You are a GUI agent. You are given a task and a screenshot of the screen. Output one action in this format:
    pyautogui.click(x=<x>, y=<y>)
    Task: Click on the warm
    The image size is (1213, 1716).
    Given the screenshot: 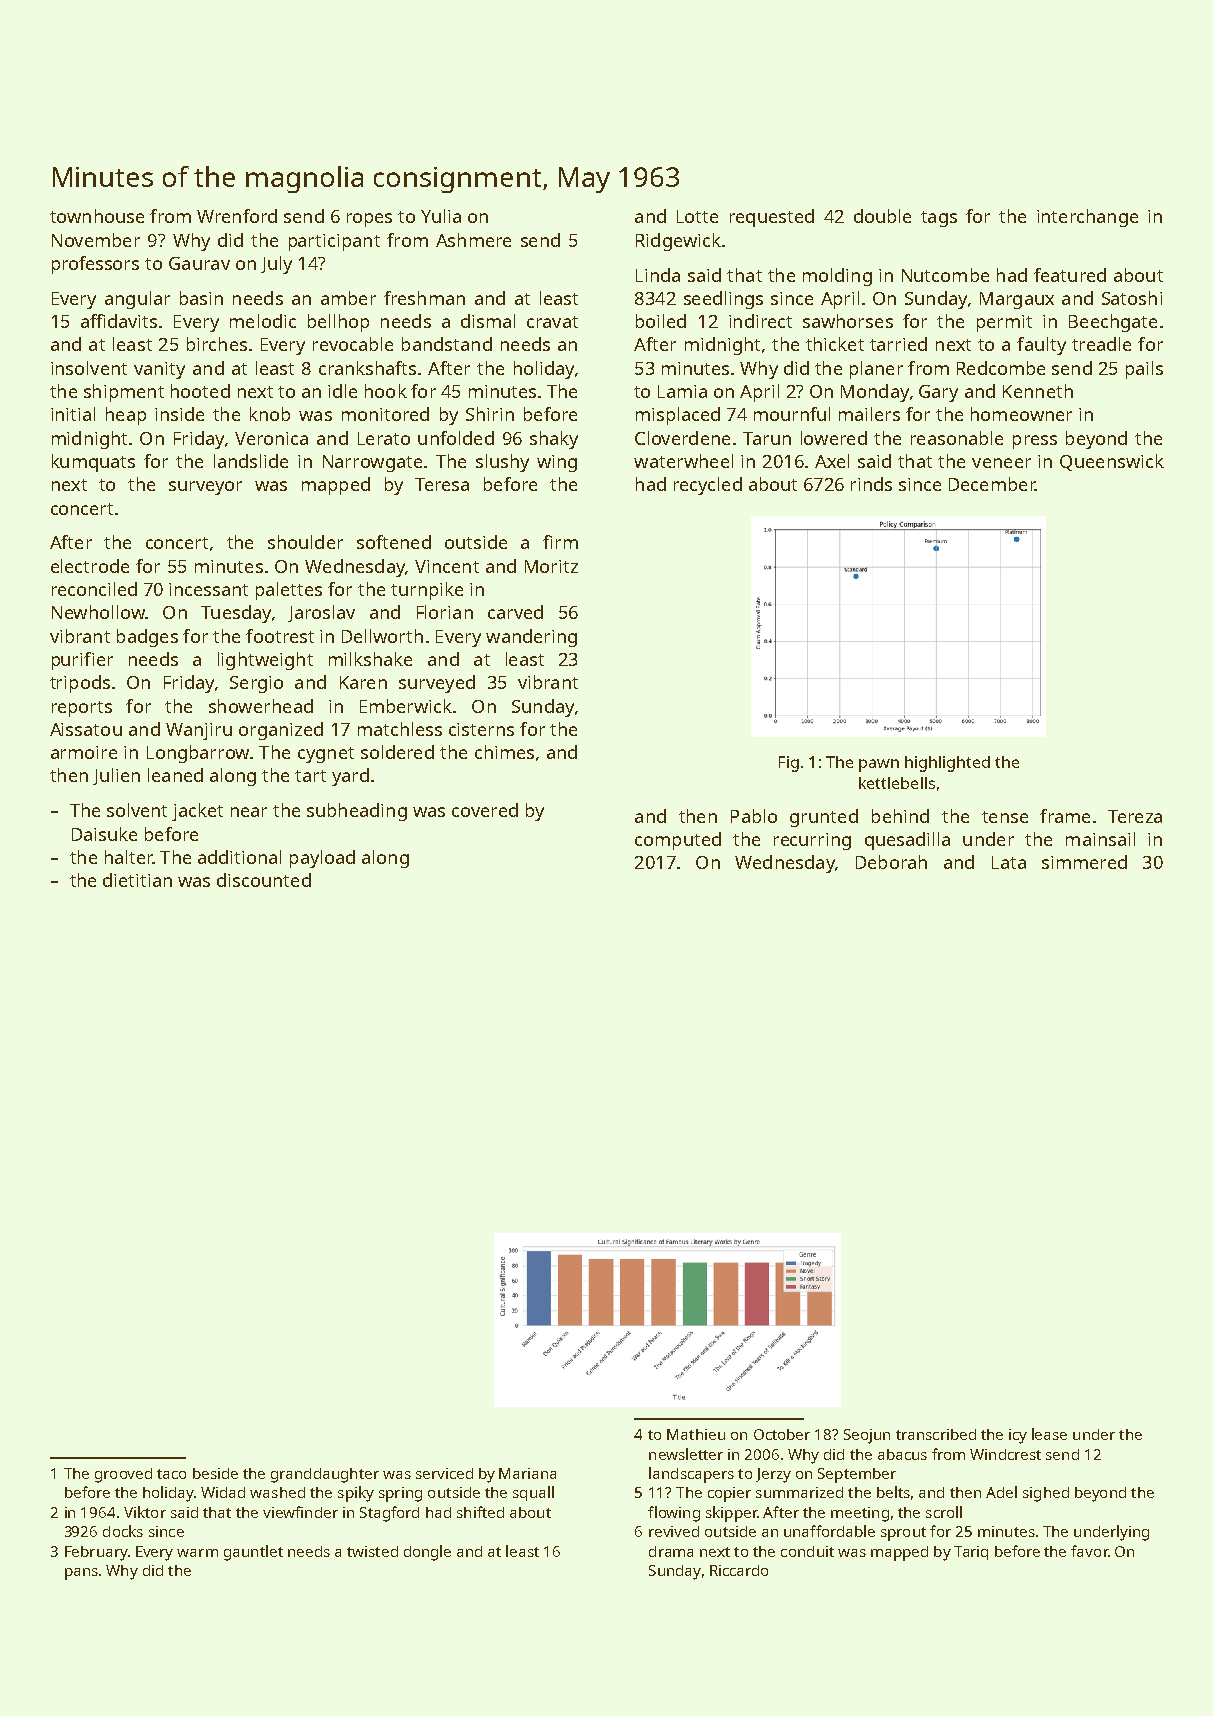 What is the action you would take?
    pyautogui.click(x=197, y=1553)
